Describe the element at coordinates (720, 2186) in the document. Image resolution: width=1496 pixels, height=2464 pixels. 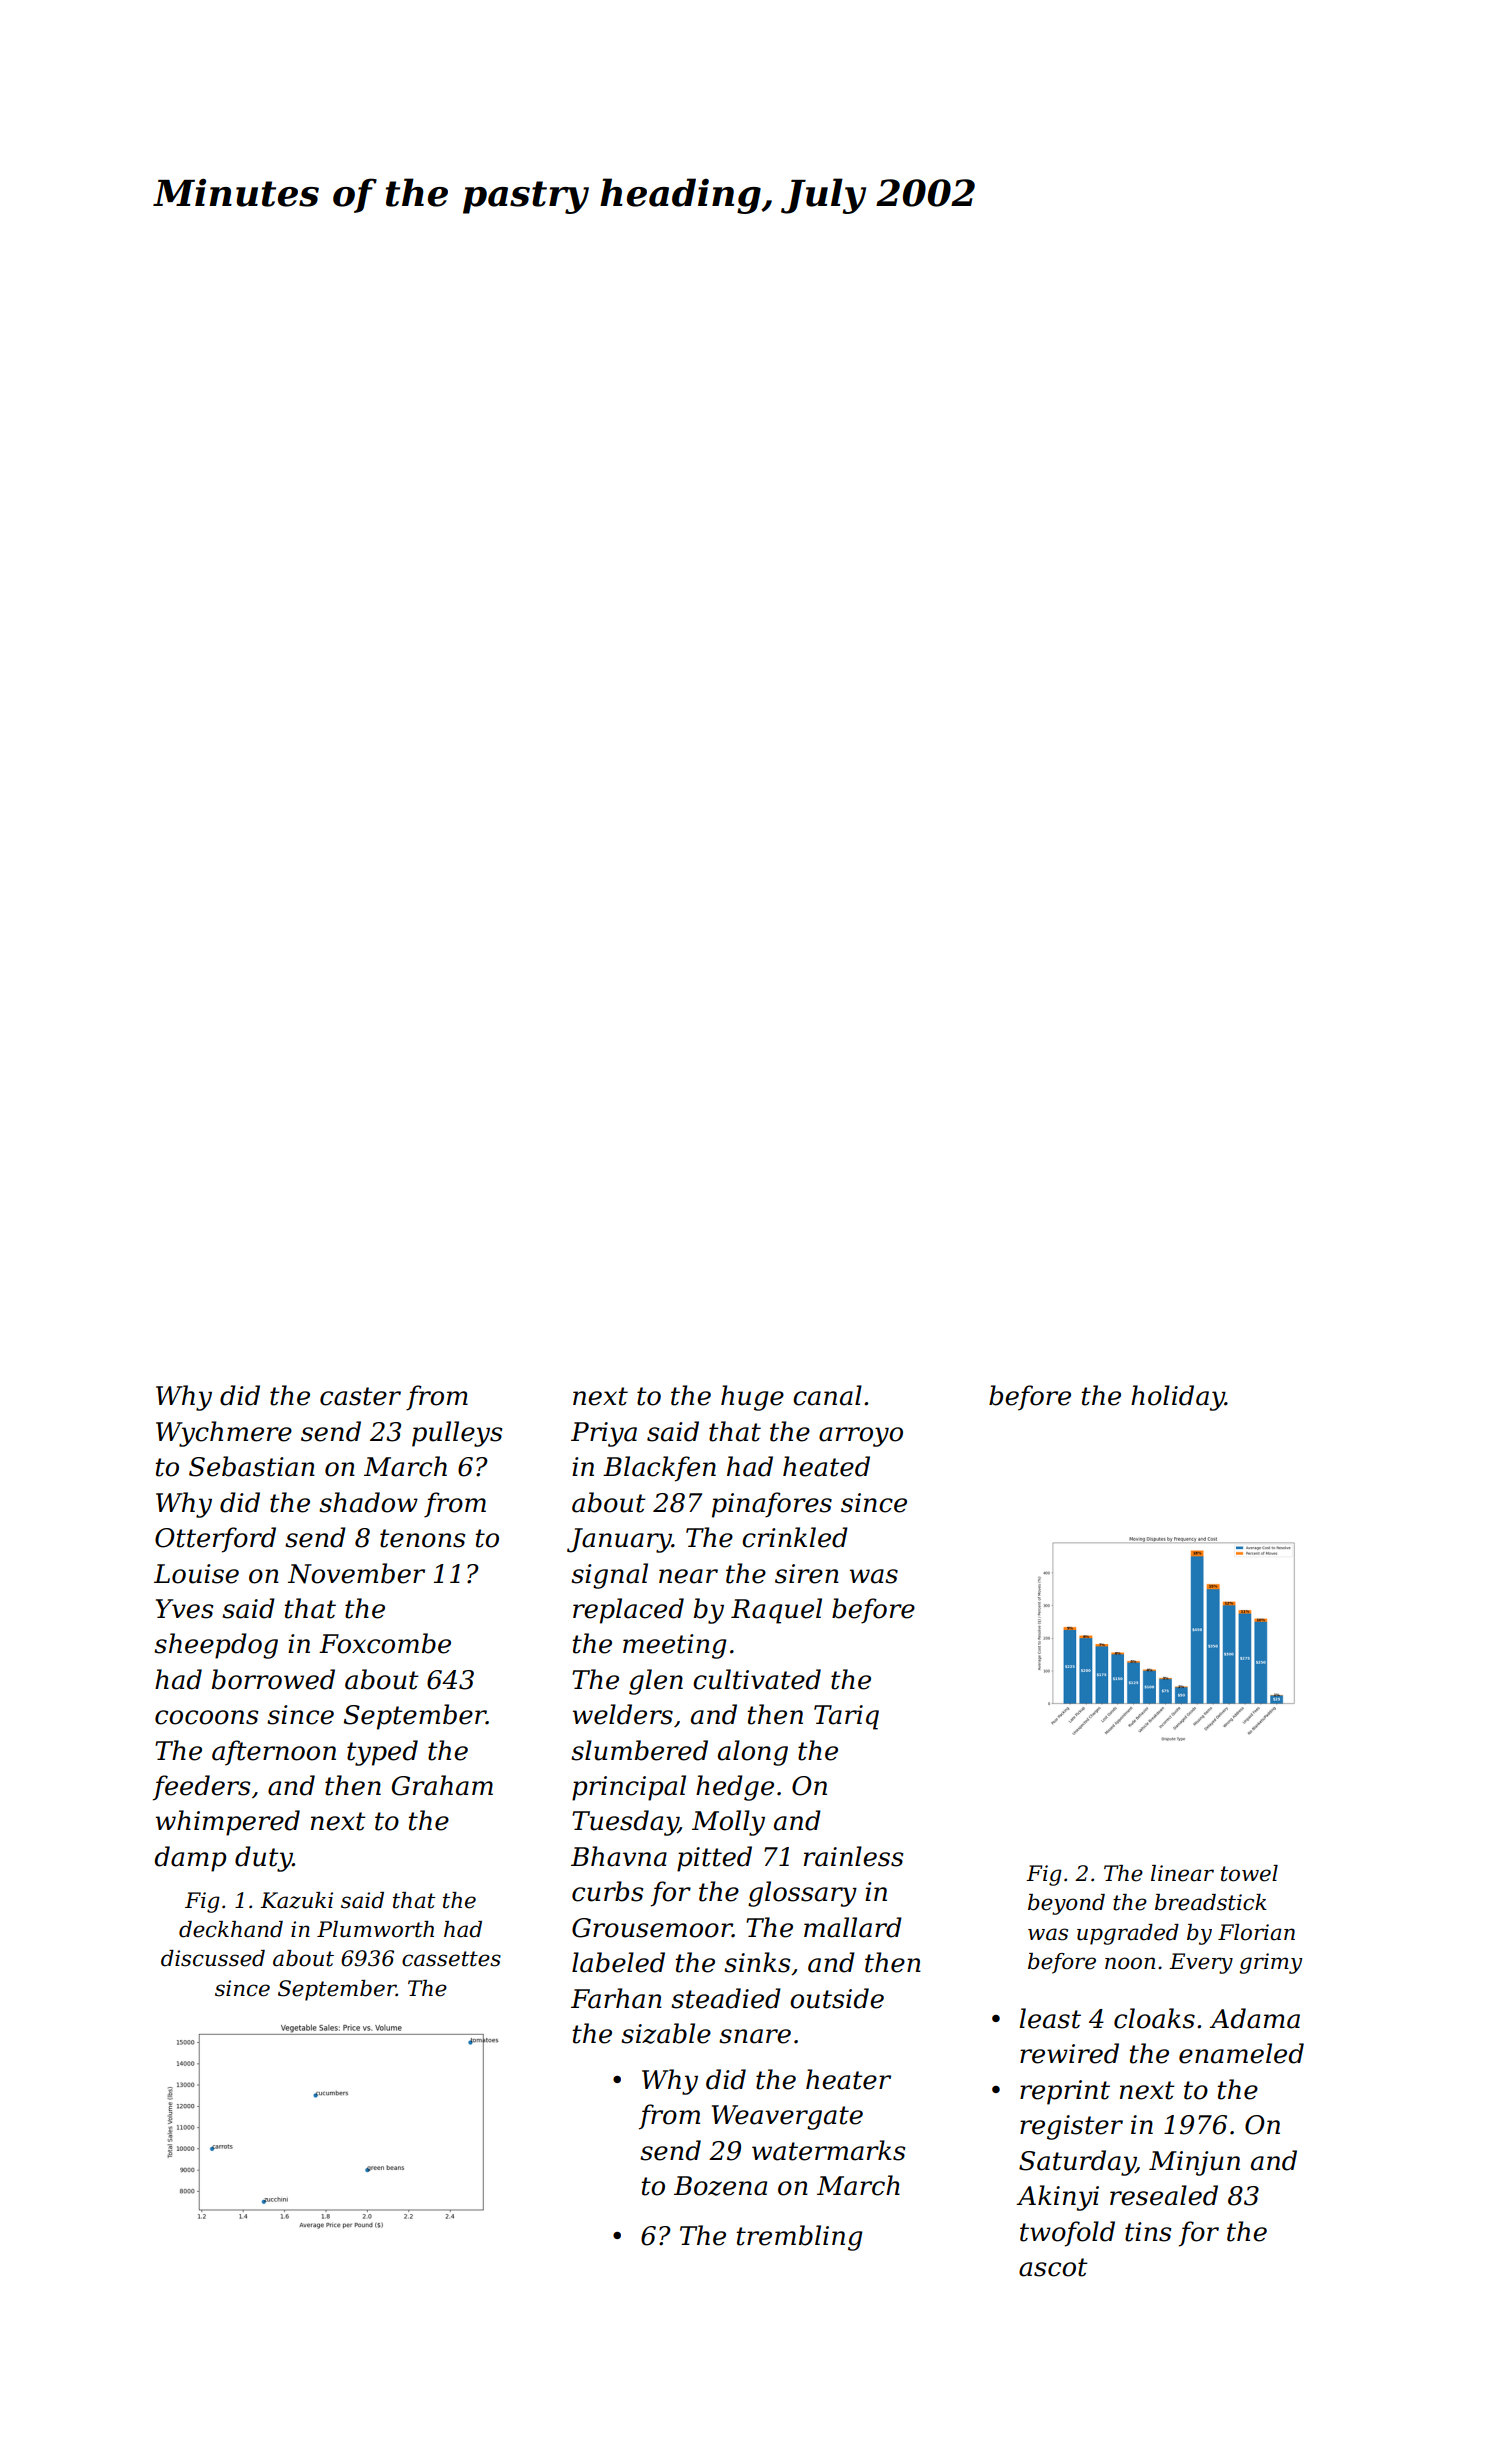
I see `Bozena` at that location.
